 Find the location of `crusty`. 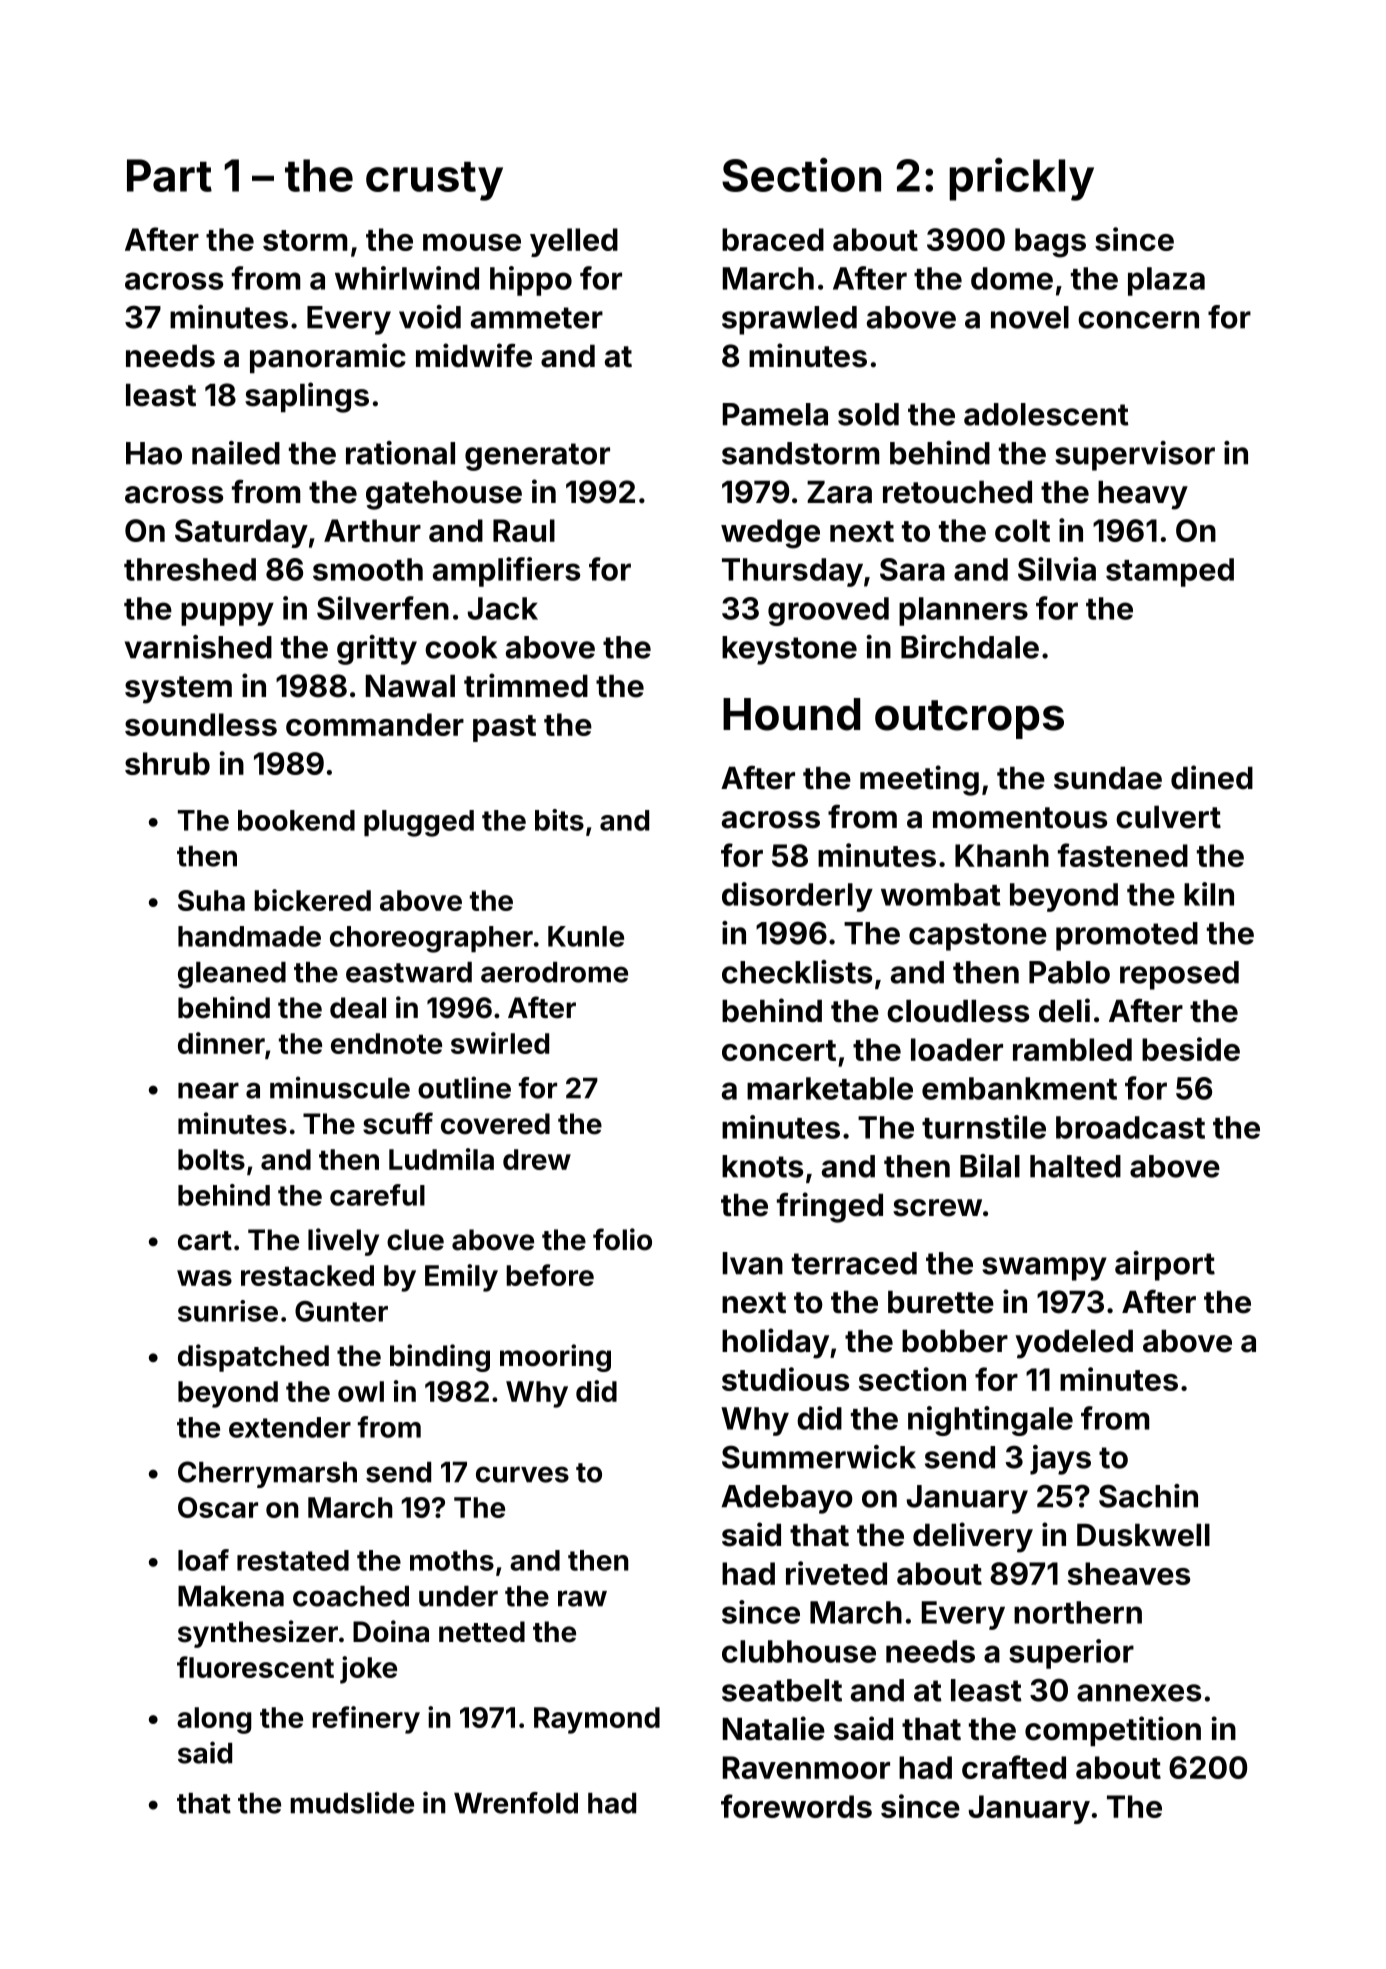

crusty is located at coordinates (434, 181).
